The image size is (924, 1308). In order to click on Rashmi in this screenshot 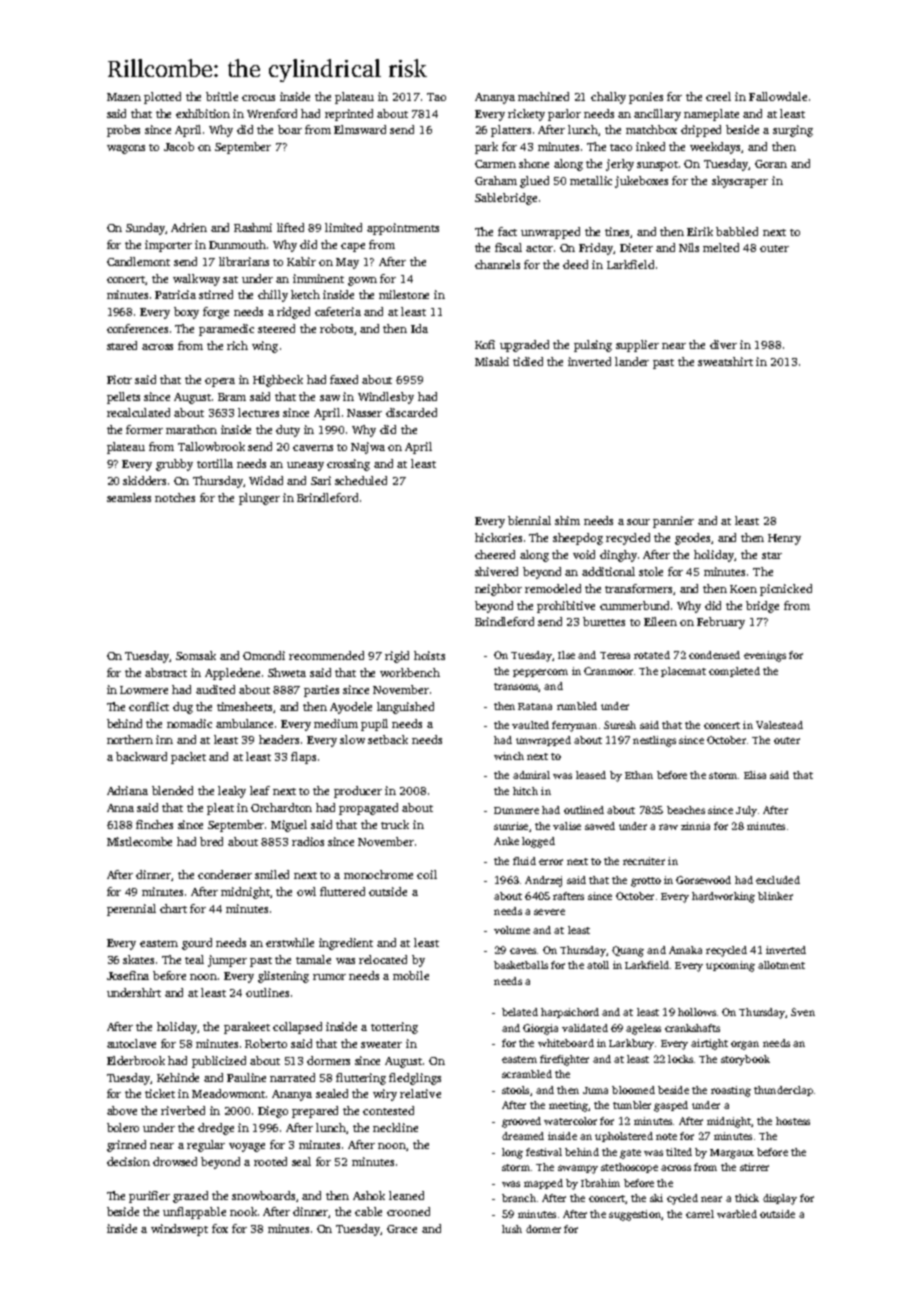, I will do `click(253, 227)`.
